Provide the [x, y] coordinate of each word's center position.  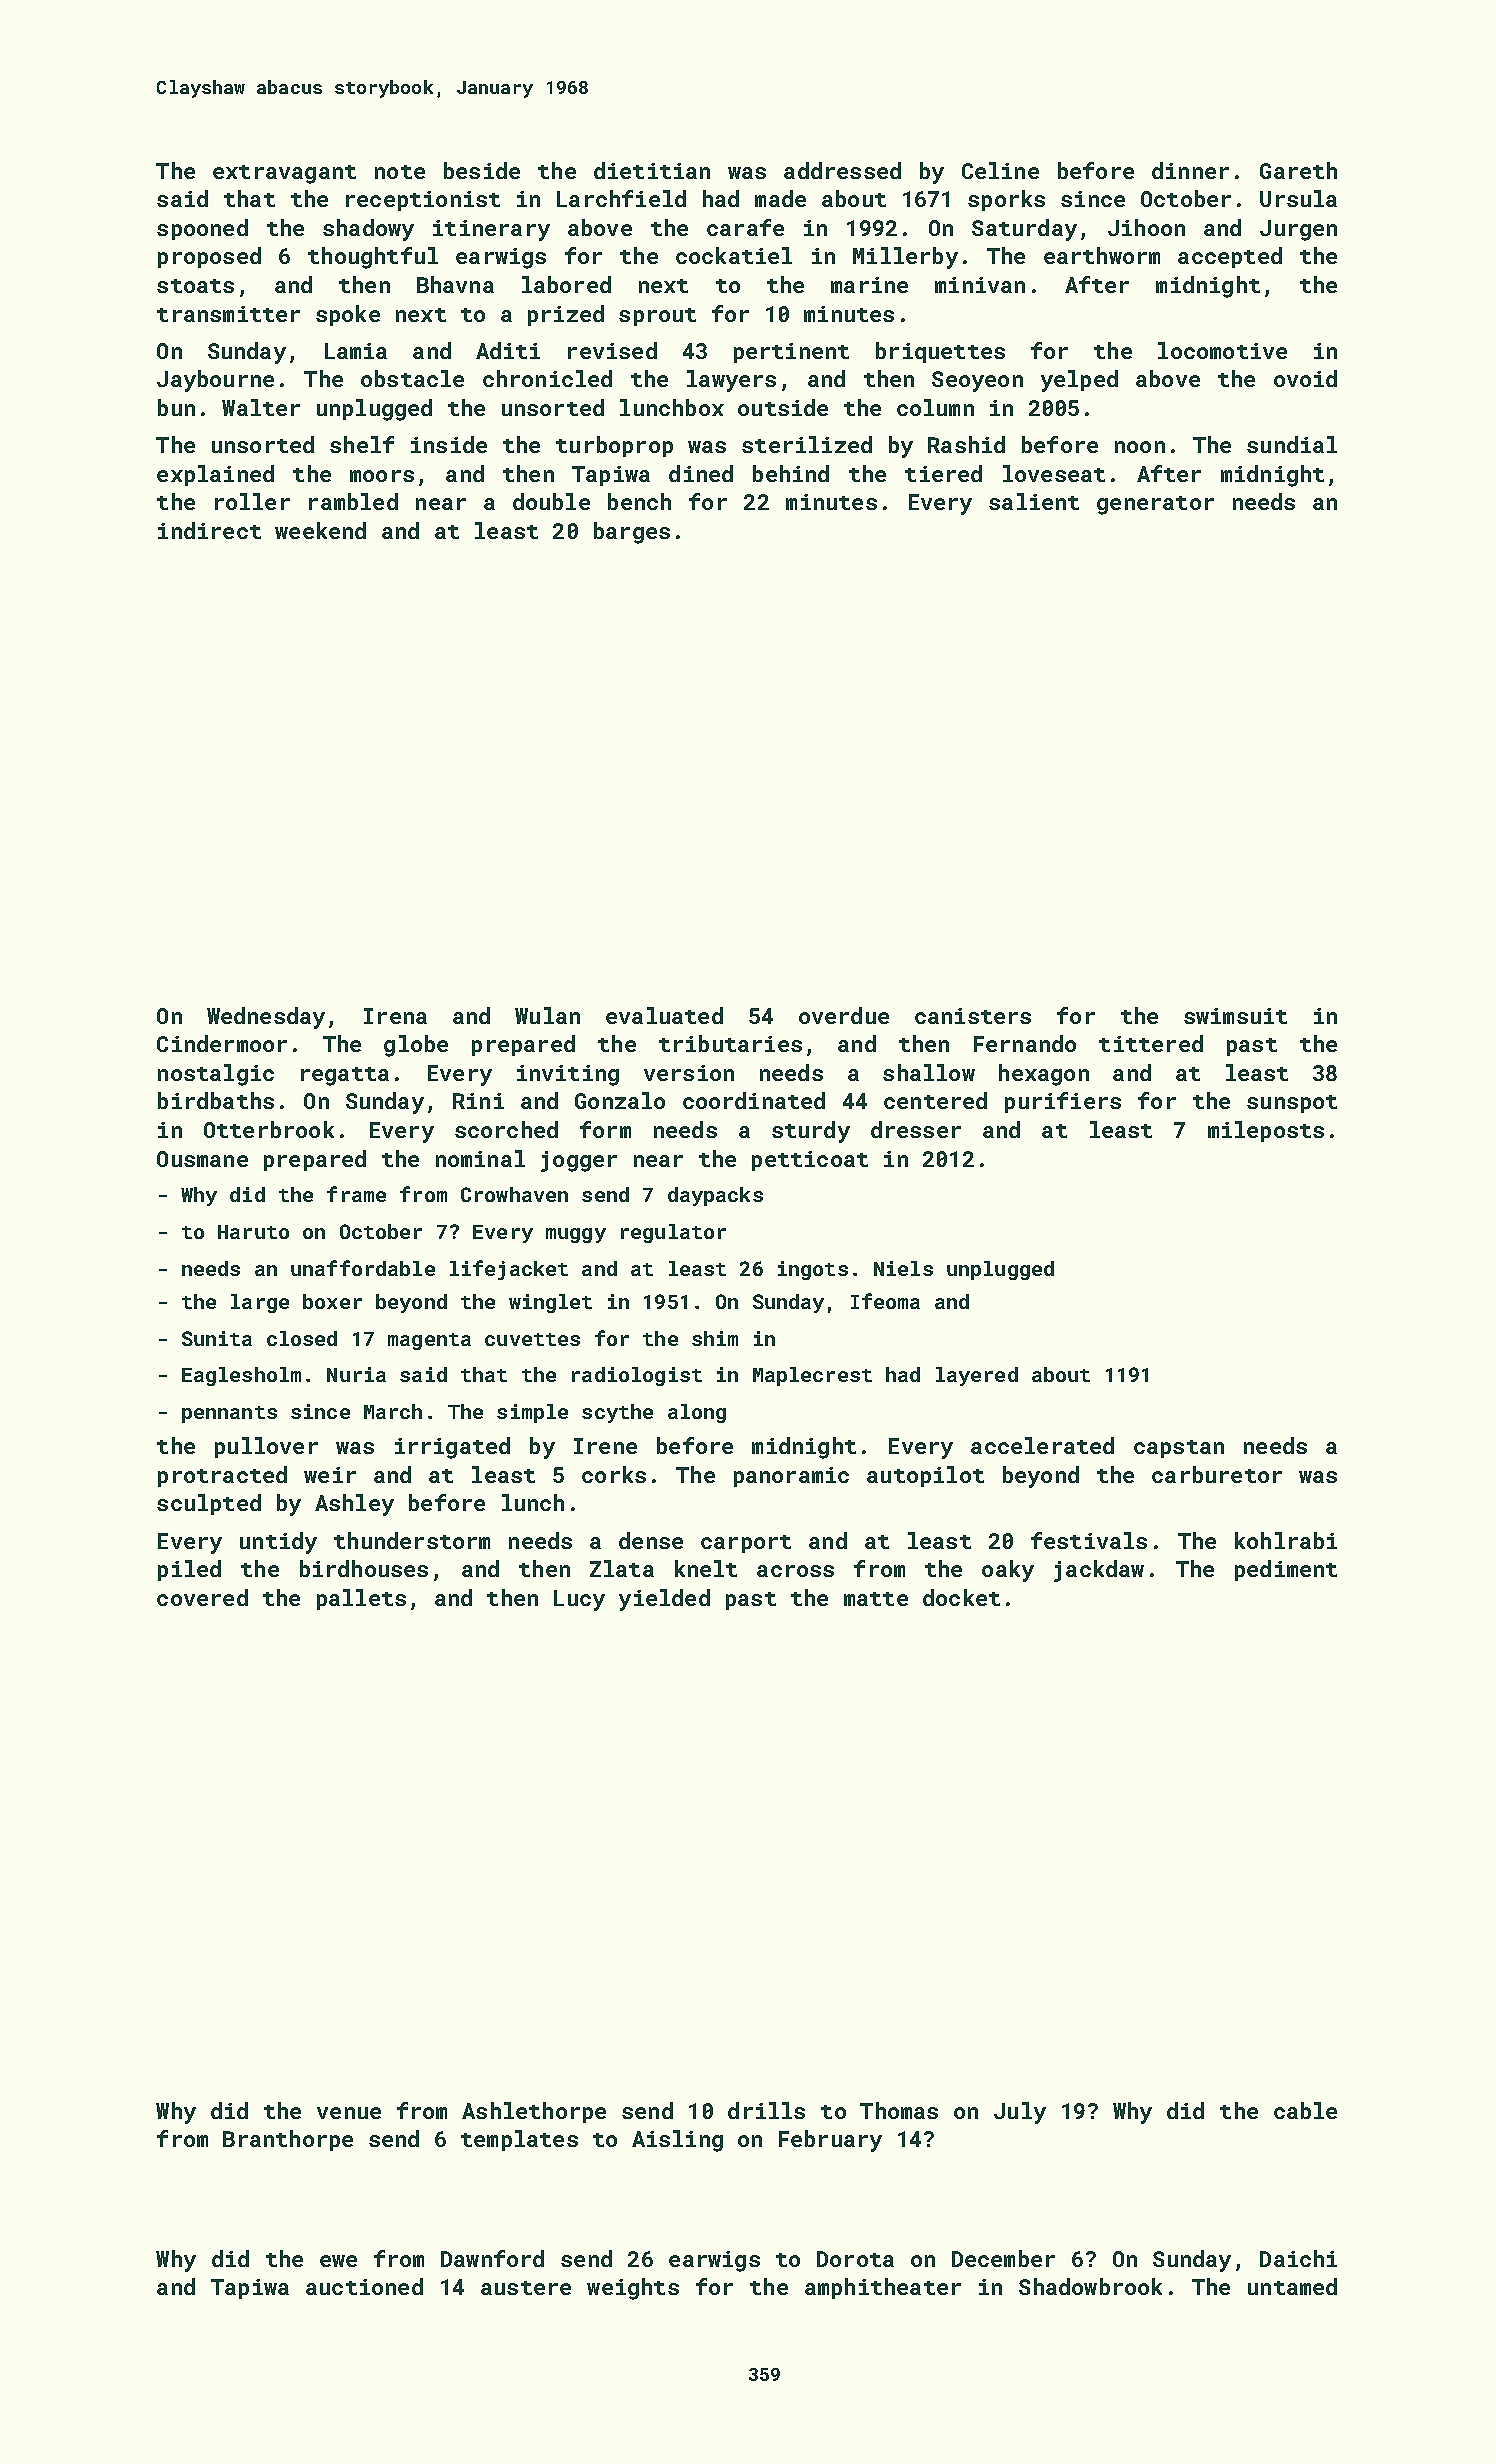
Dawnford [492, 2258]
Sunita [217, 1338]
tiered [943, 473]
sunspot [1292, 1104]
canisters [973, 1016]
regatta [345, 1076]
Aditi [508, 350]
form [605, 1129]
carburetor [1217, 1474]
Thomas [899, 2110]
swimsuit [1235, 1016]
